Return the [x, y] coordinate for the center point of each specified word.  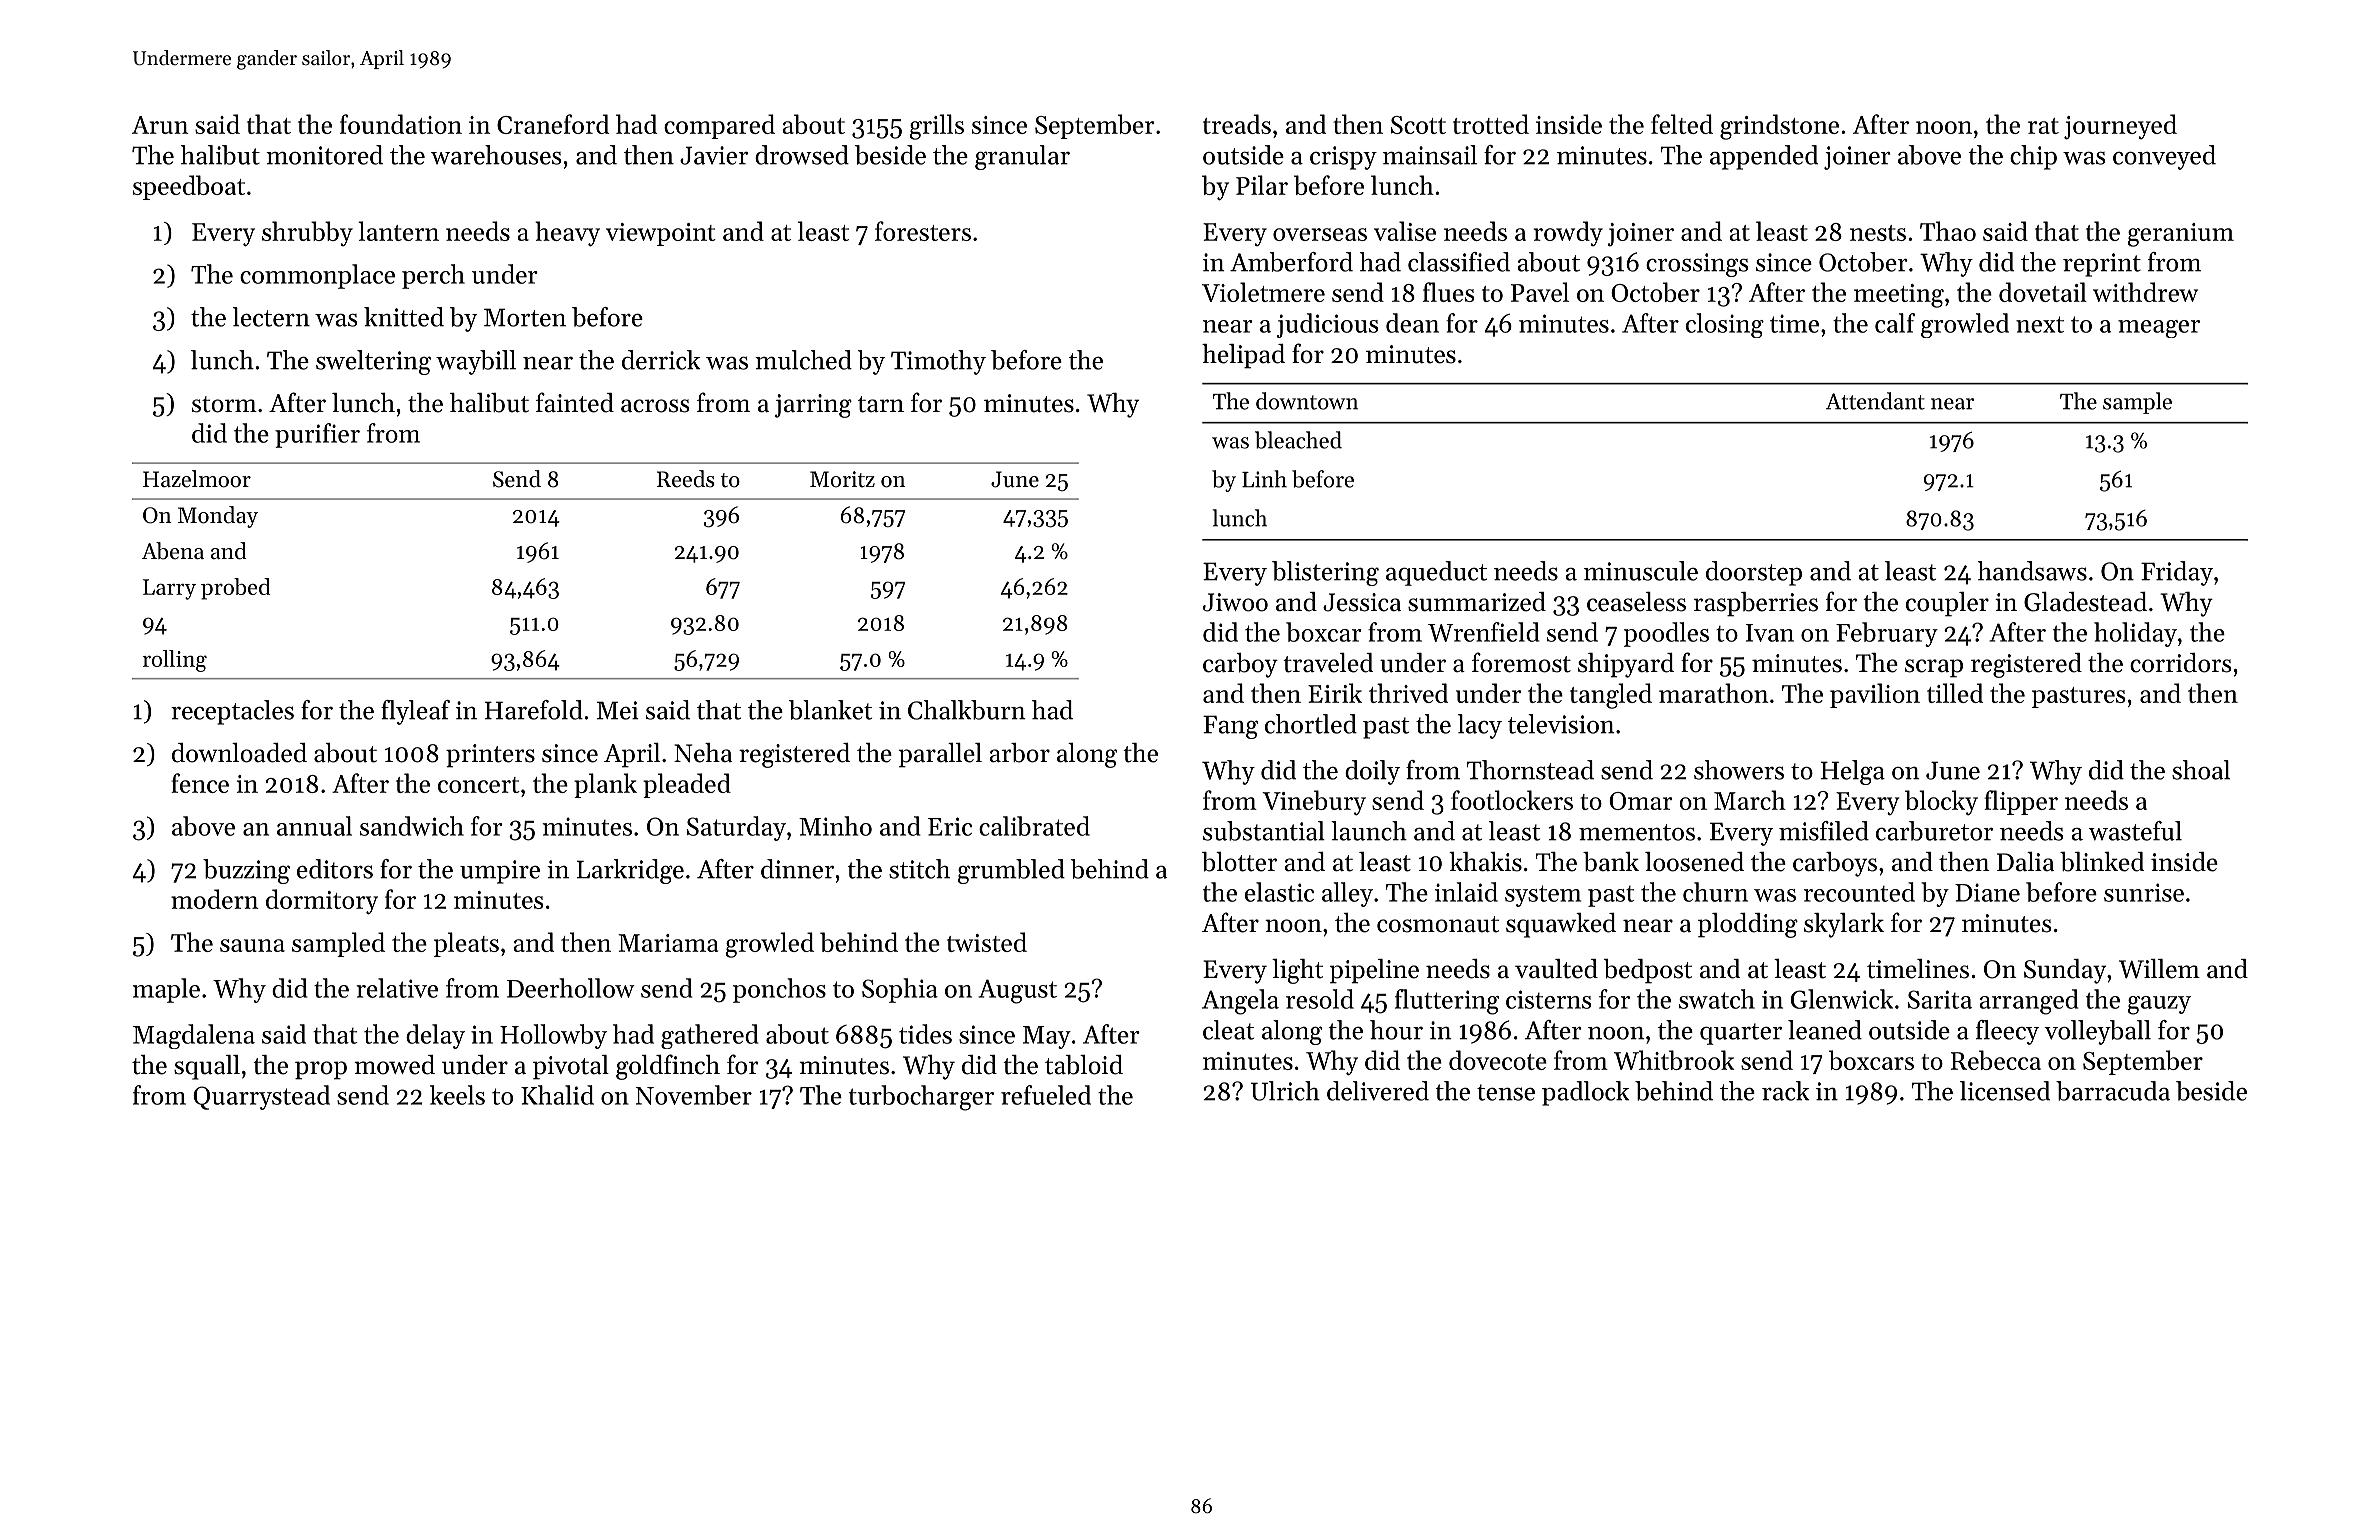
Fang [1230, 727]
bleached [1298, 440]
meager [2159, 329]
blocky [1941, 802]
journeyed [2120, 127]
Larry [169, 589]
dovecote [1498, 1060]
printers [490, 756]
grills [937, 127]
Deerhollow [571, 988]
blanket [830, 710]
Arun [160, 125]
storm [224, 404]
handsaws [2032, 571]
